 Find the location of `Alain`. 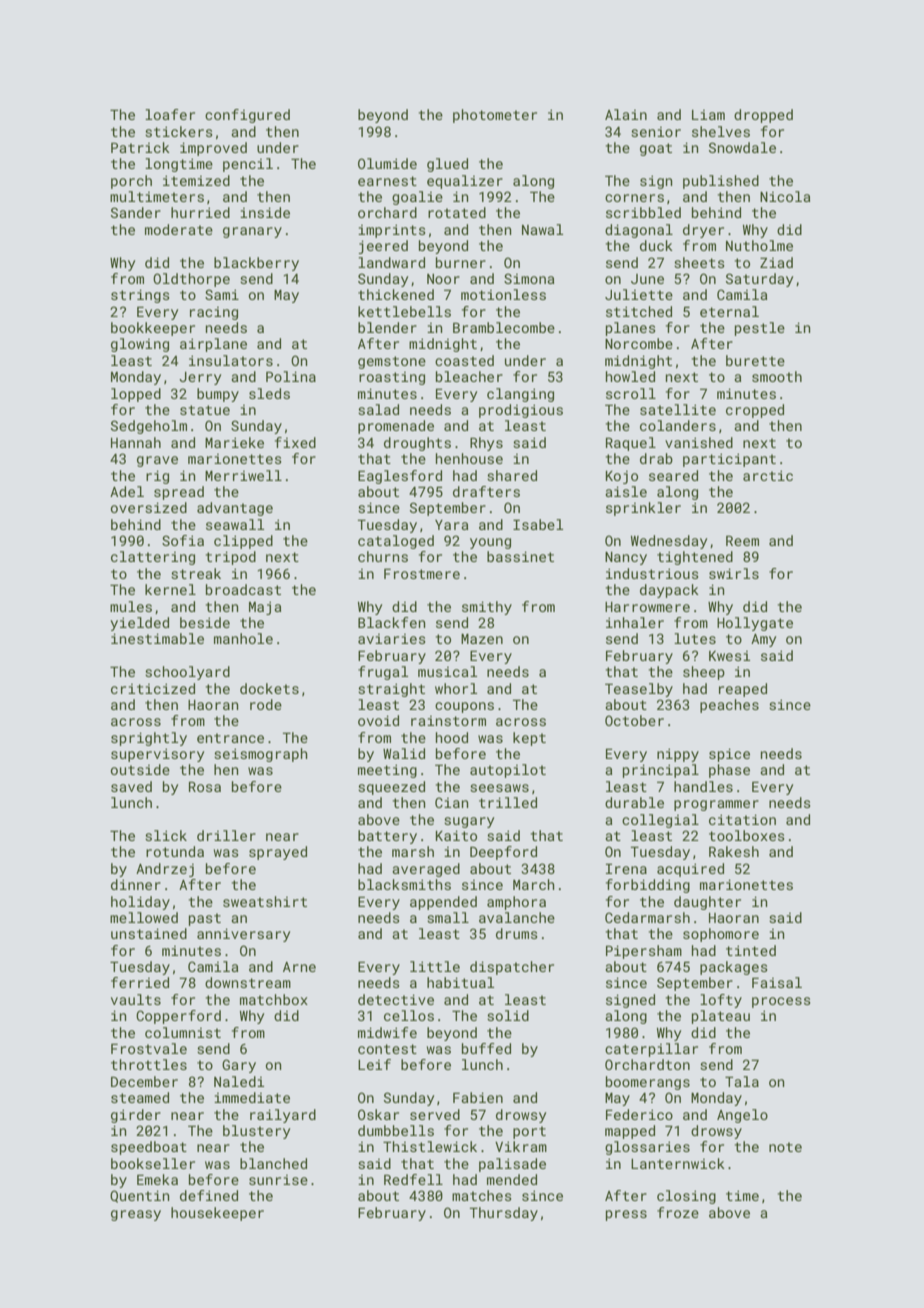

Alain is located at coordinates (626, 114).
